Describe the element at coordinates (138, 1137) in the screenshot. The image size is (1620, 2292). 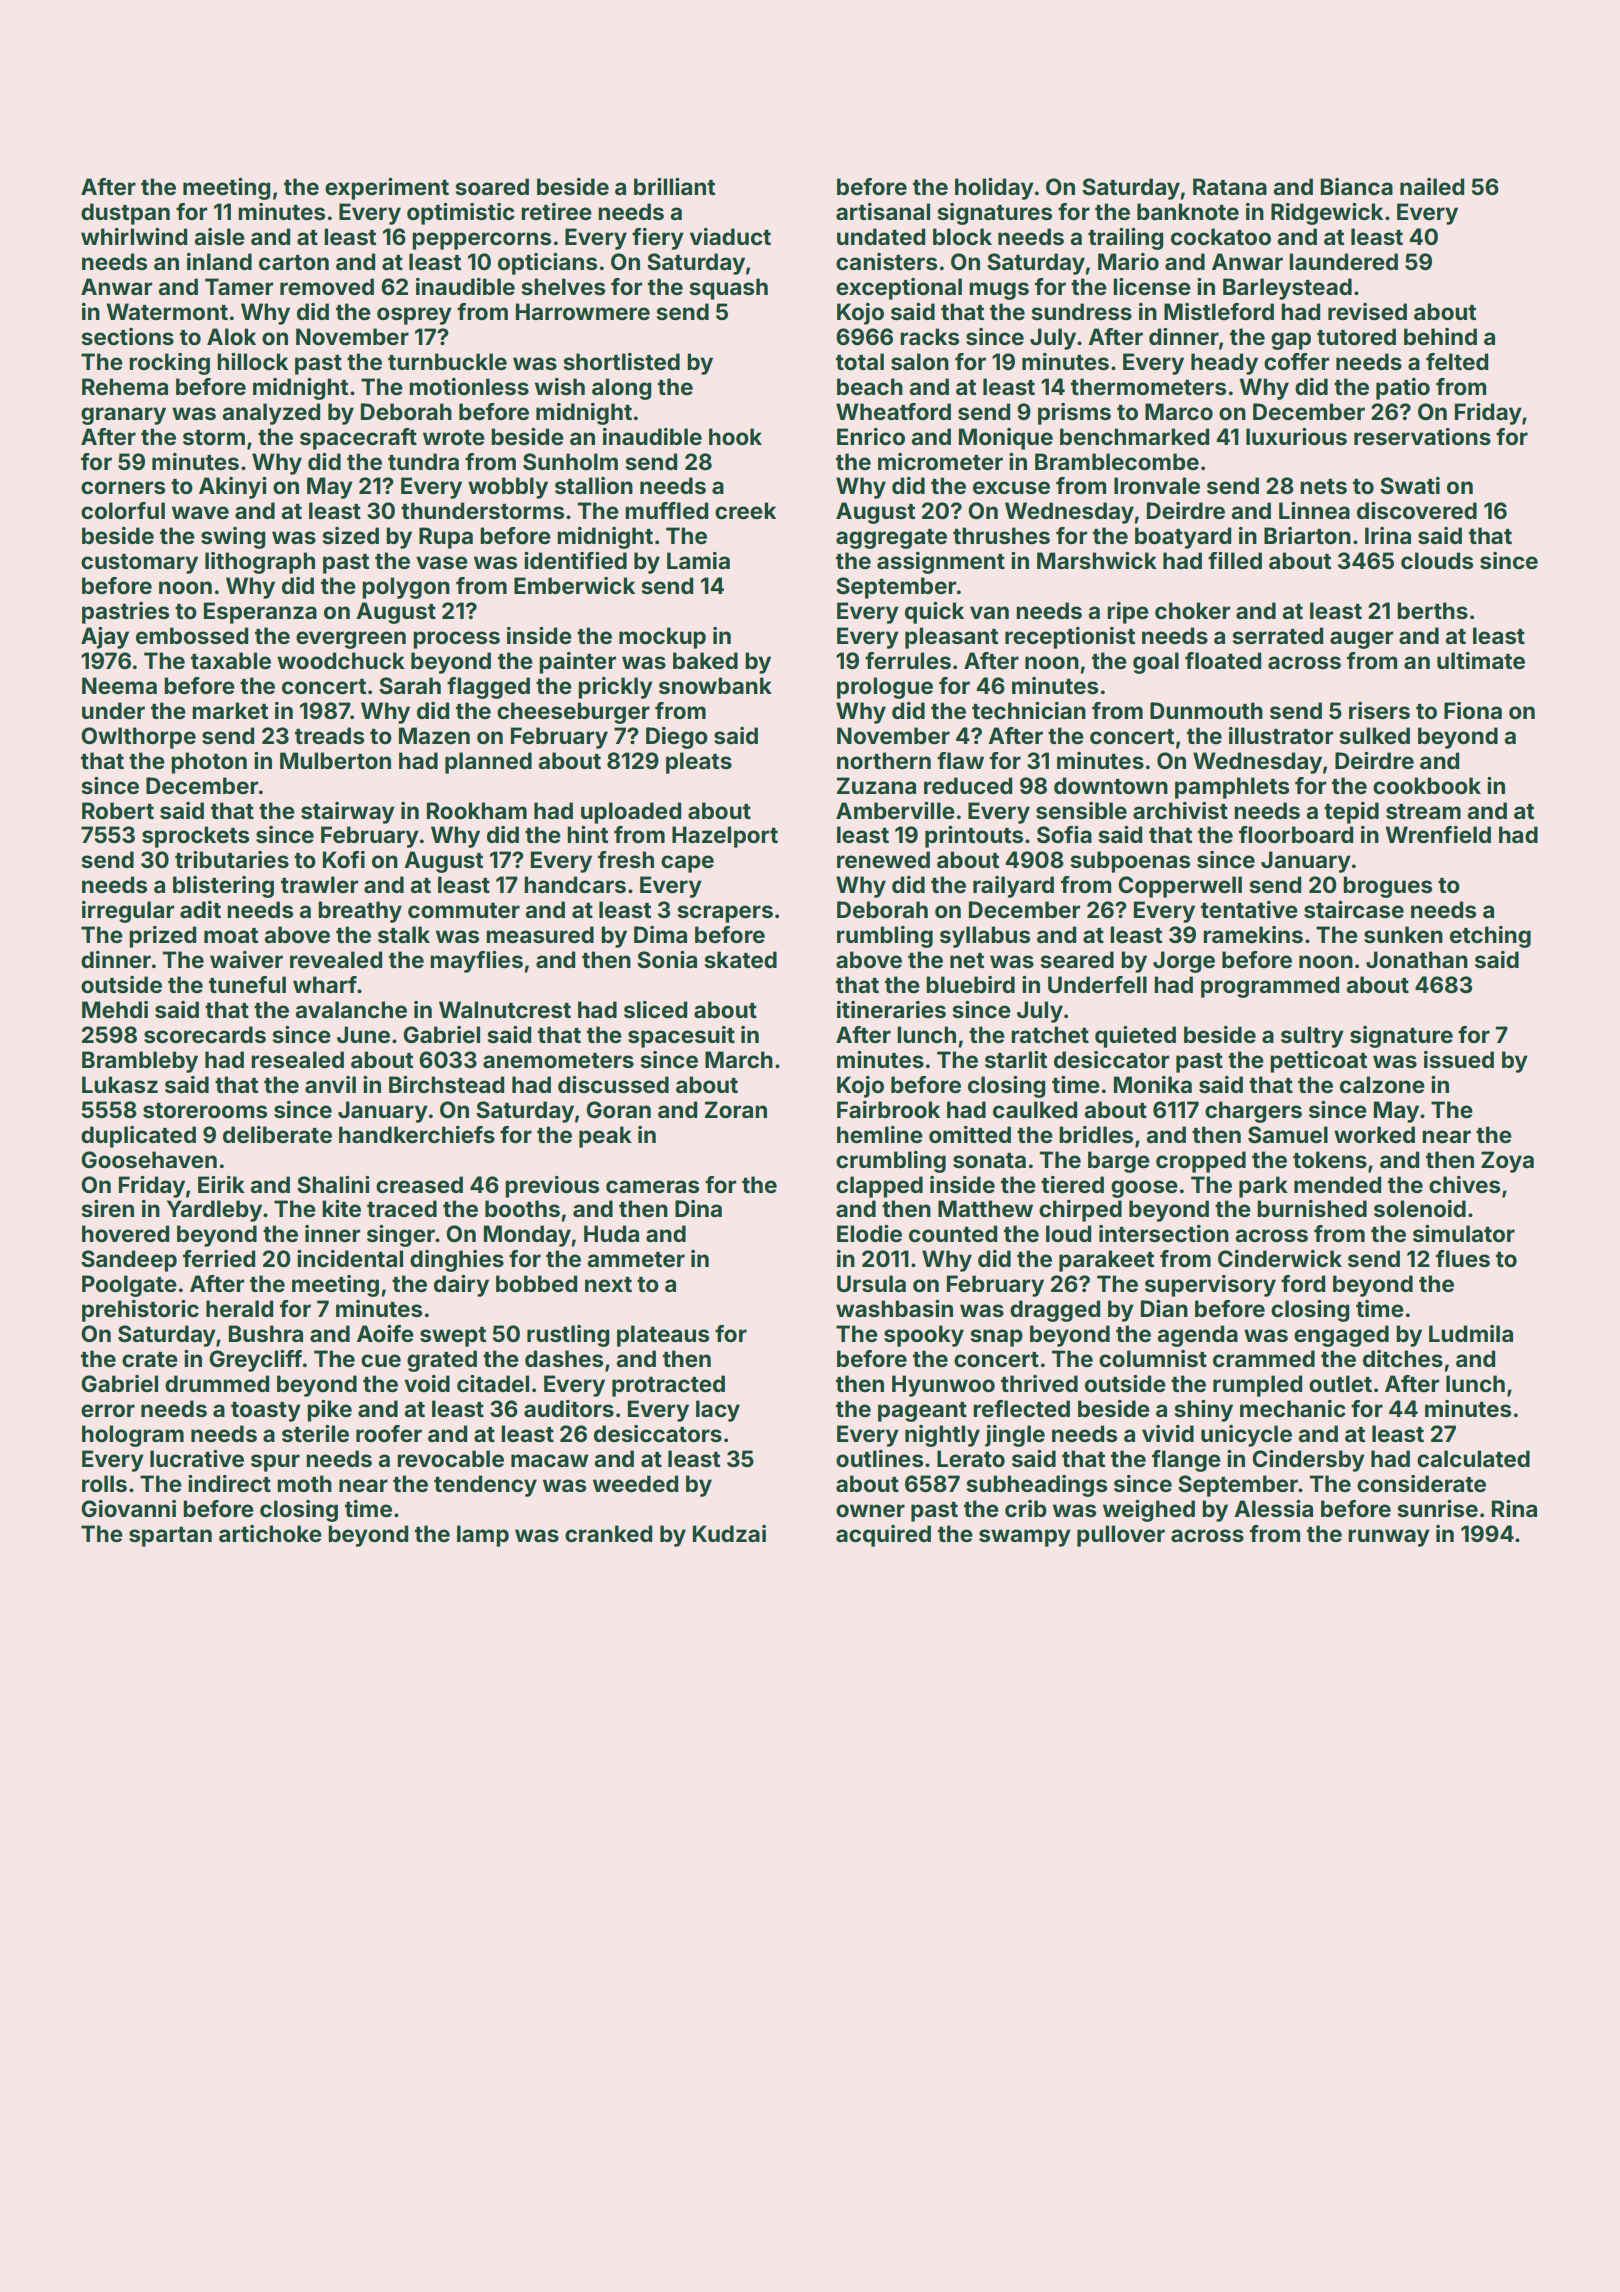
I see `duplicated` at that location.
